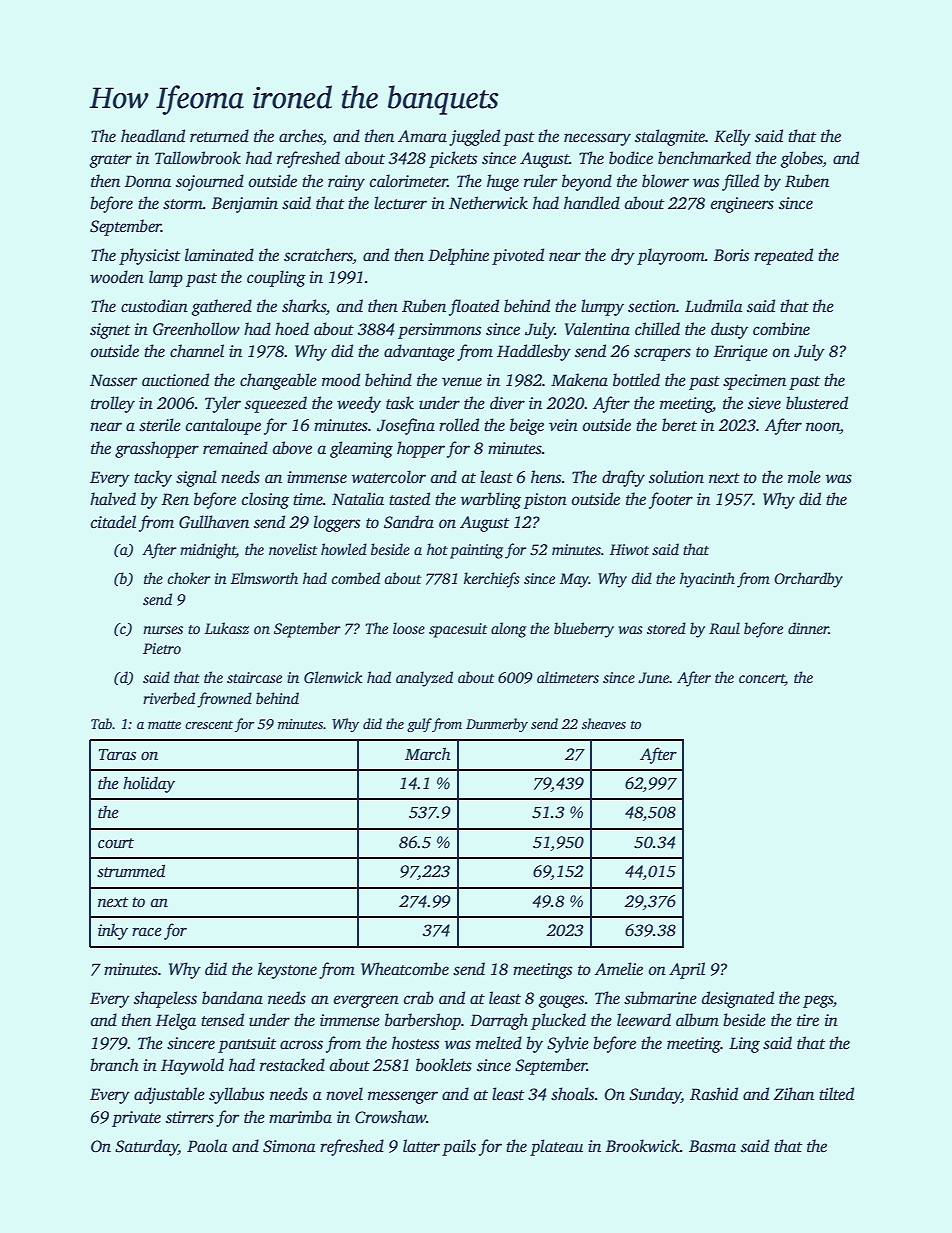 The image size is (952, 1233). I want to click on Zihan, so click(793, 1093).
